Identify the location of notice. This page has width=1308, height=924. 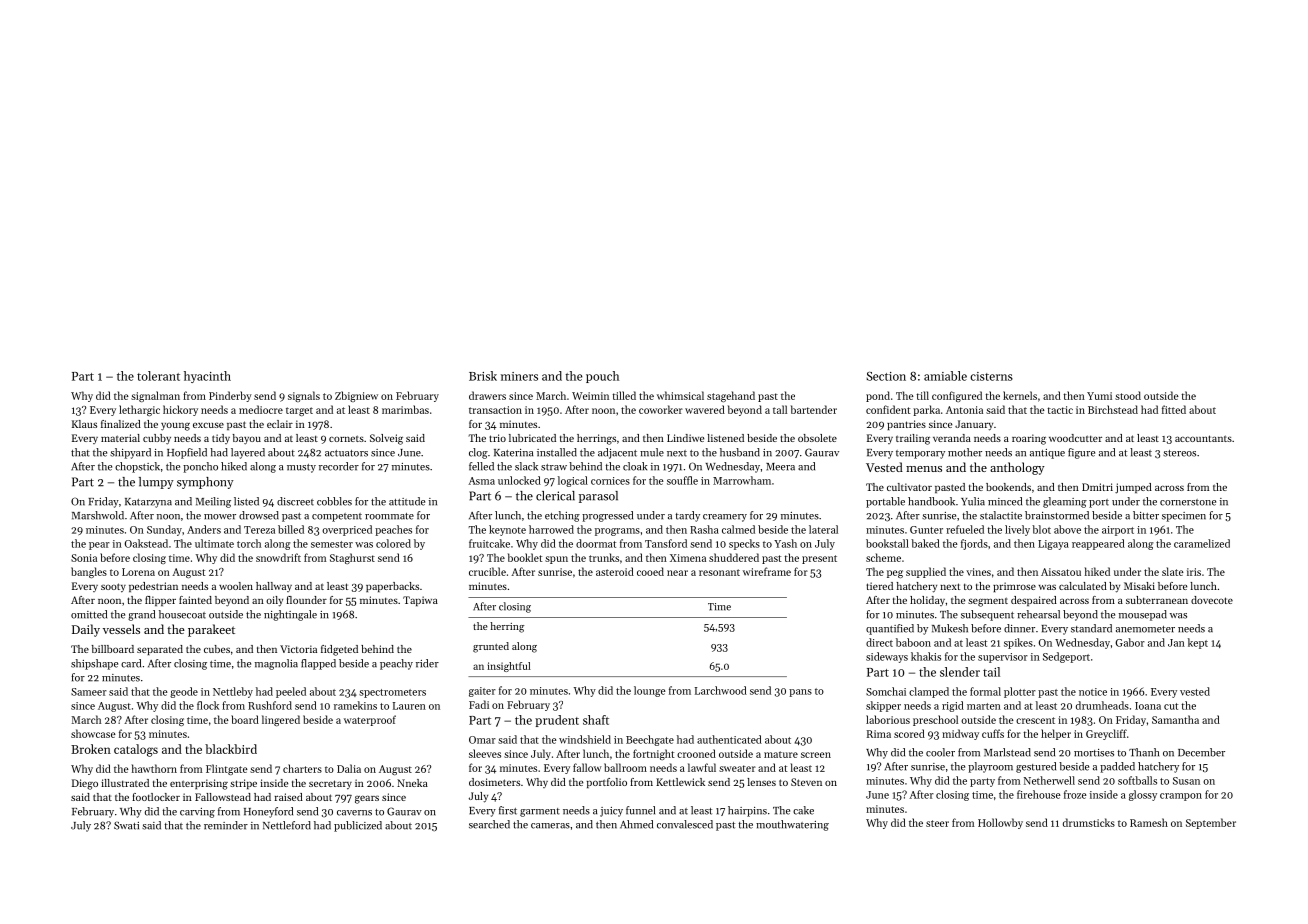
(1093, 692).
